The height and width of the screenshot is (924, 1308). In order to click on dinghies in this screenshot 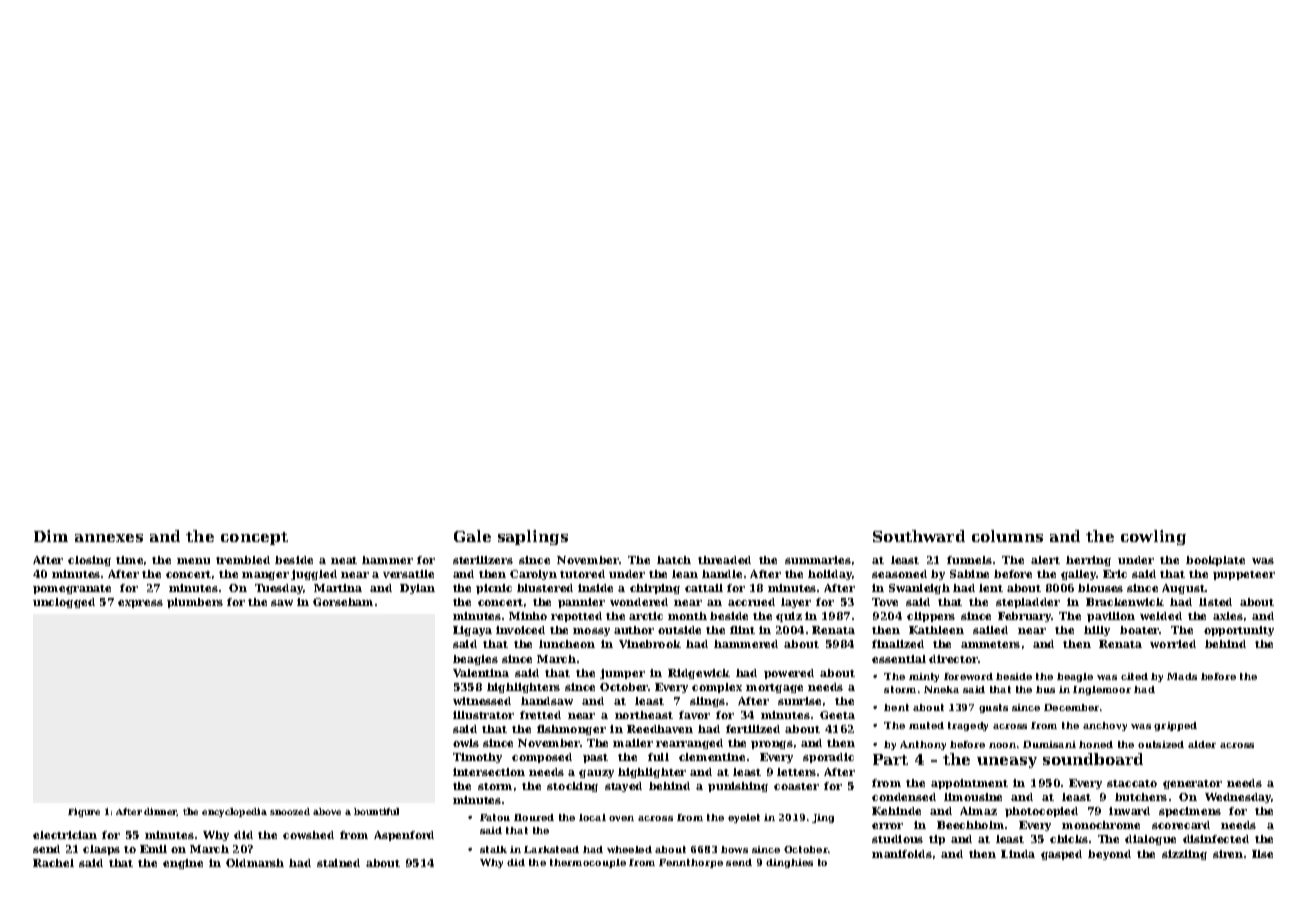, I will do `click(789, 863)`.
